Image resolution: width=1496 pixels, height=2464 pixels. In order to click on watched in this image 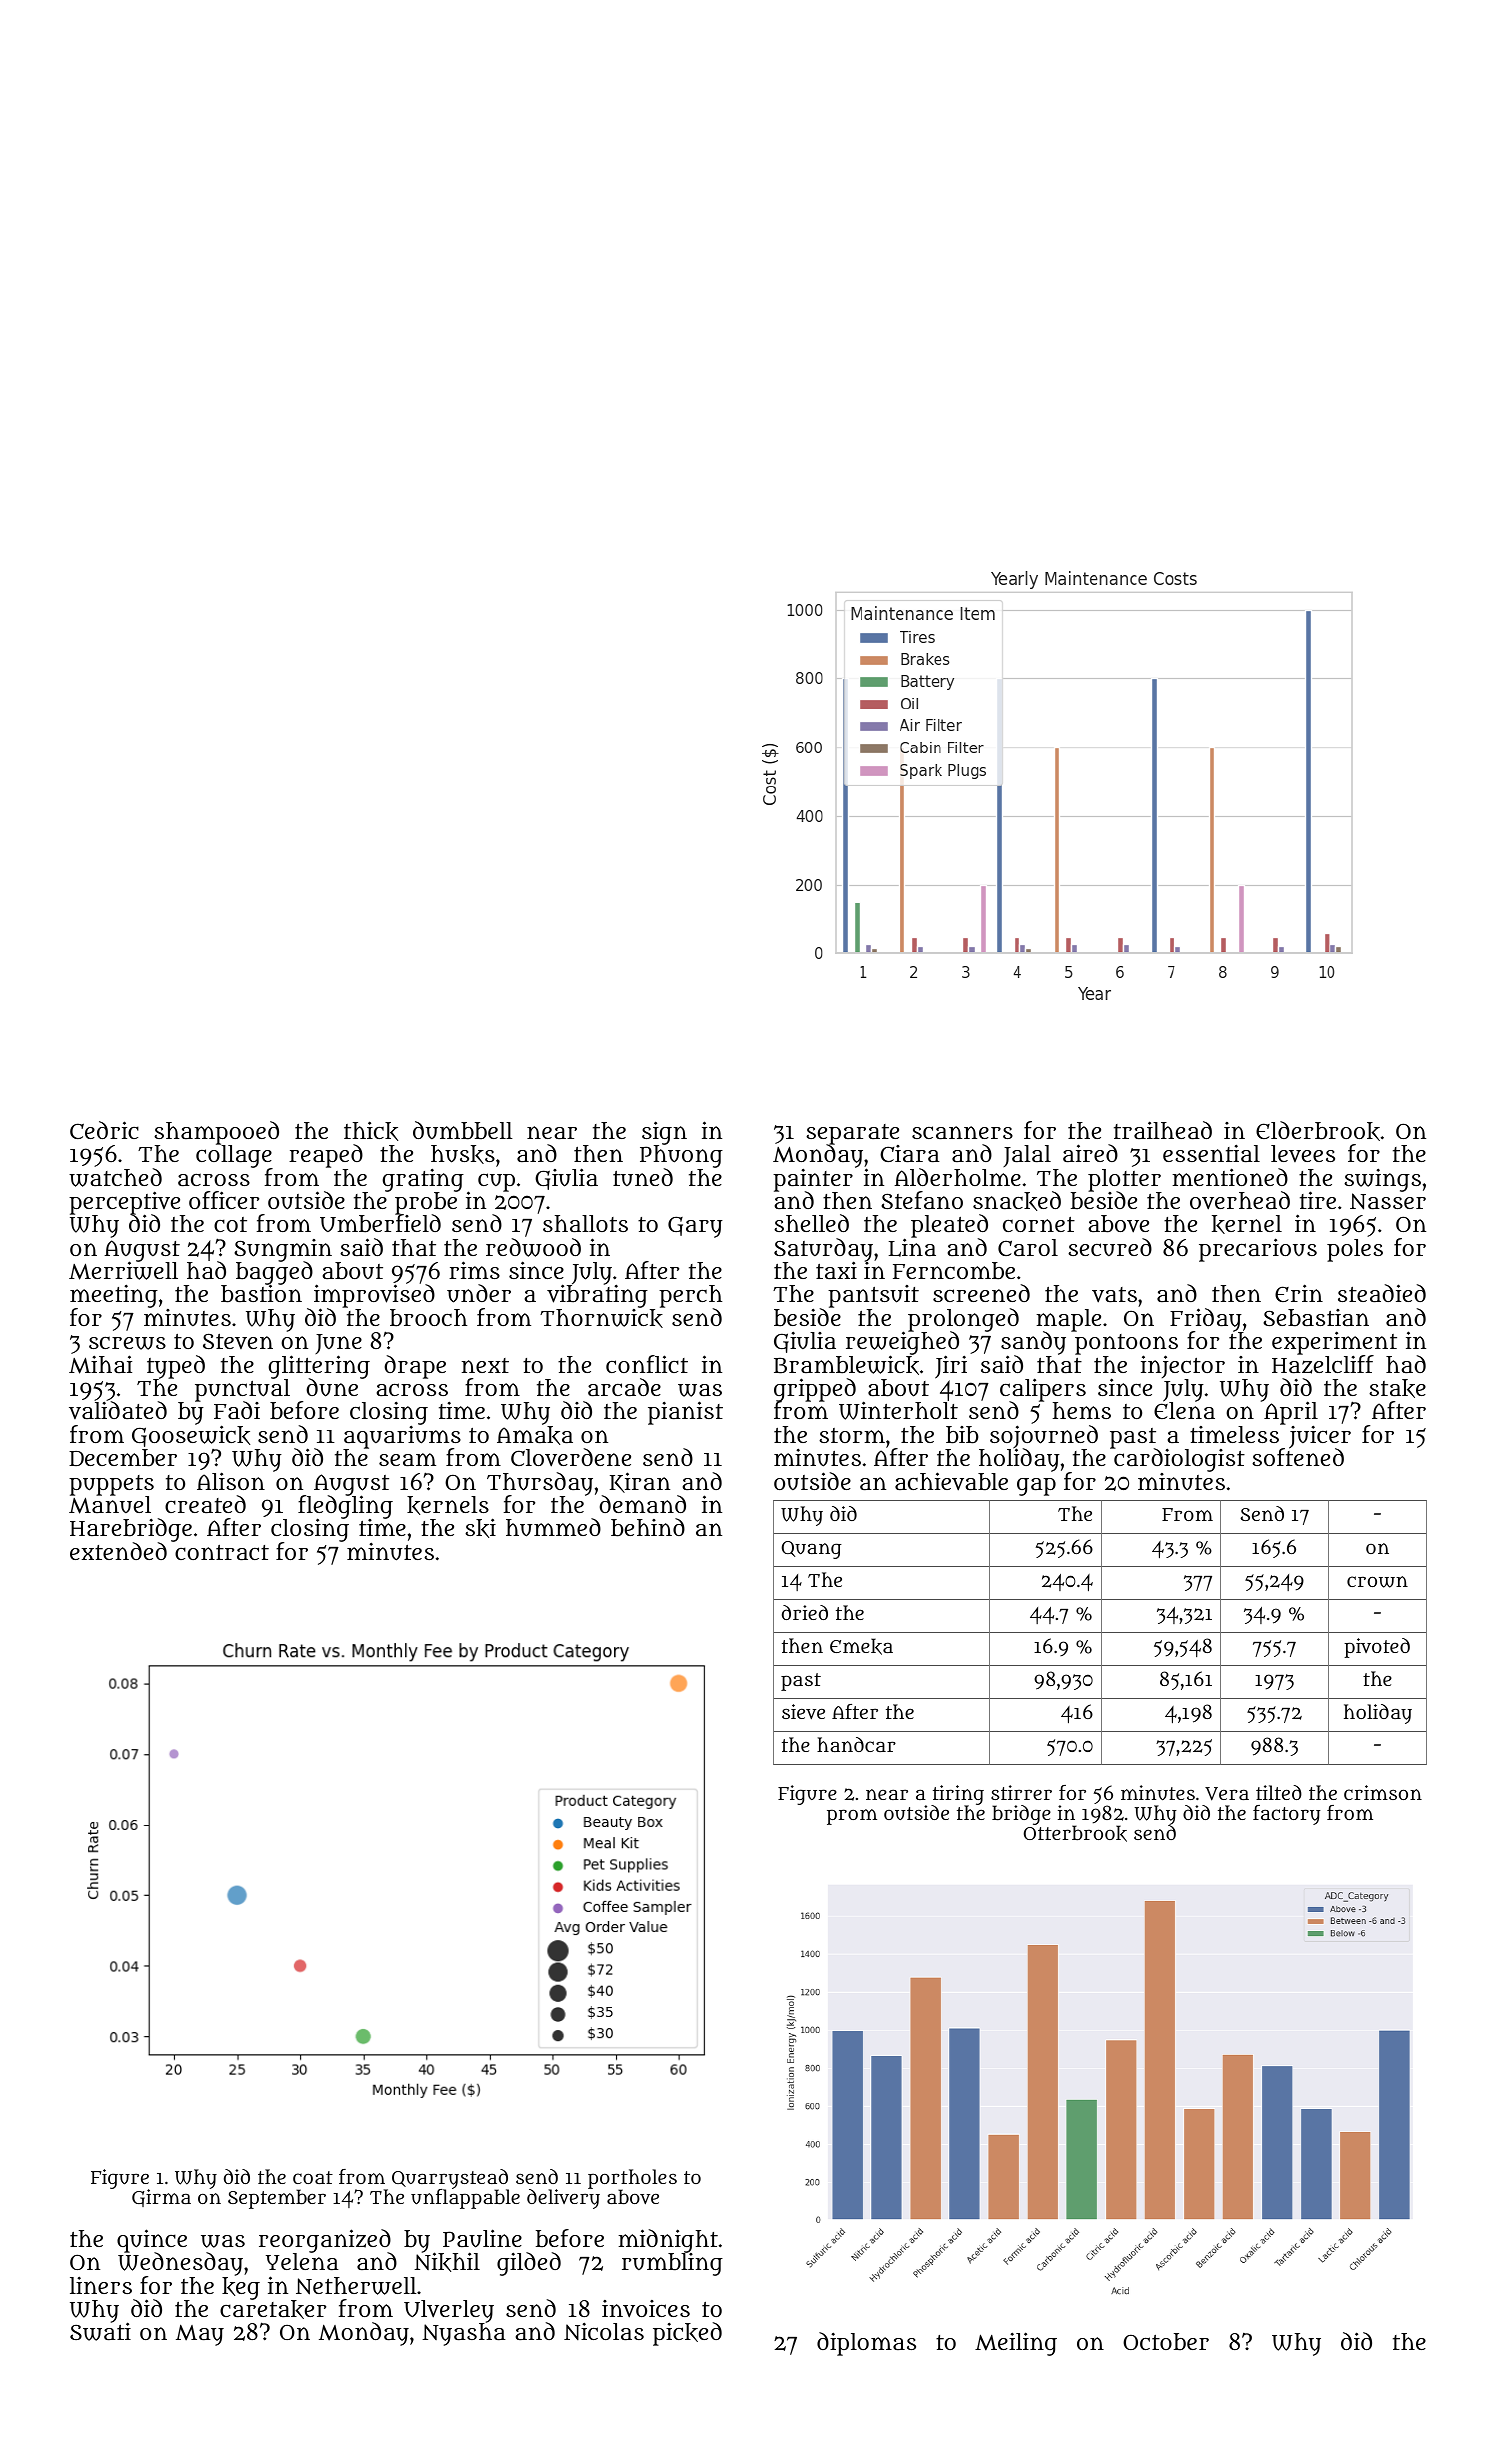, I will do `click(115, 1177)`.
